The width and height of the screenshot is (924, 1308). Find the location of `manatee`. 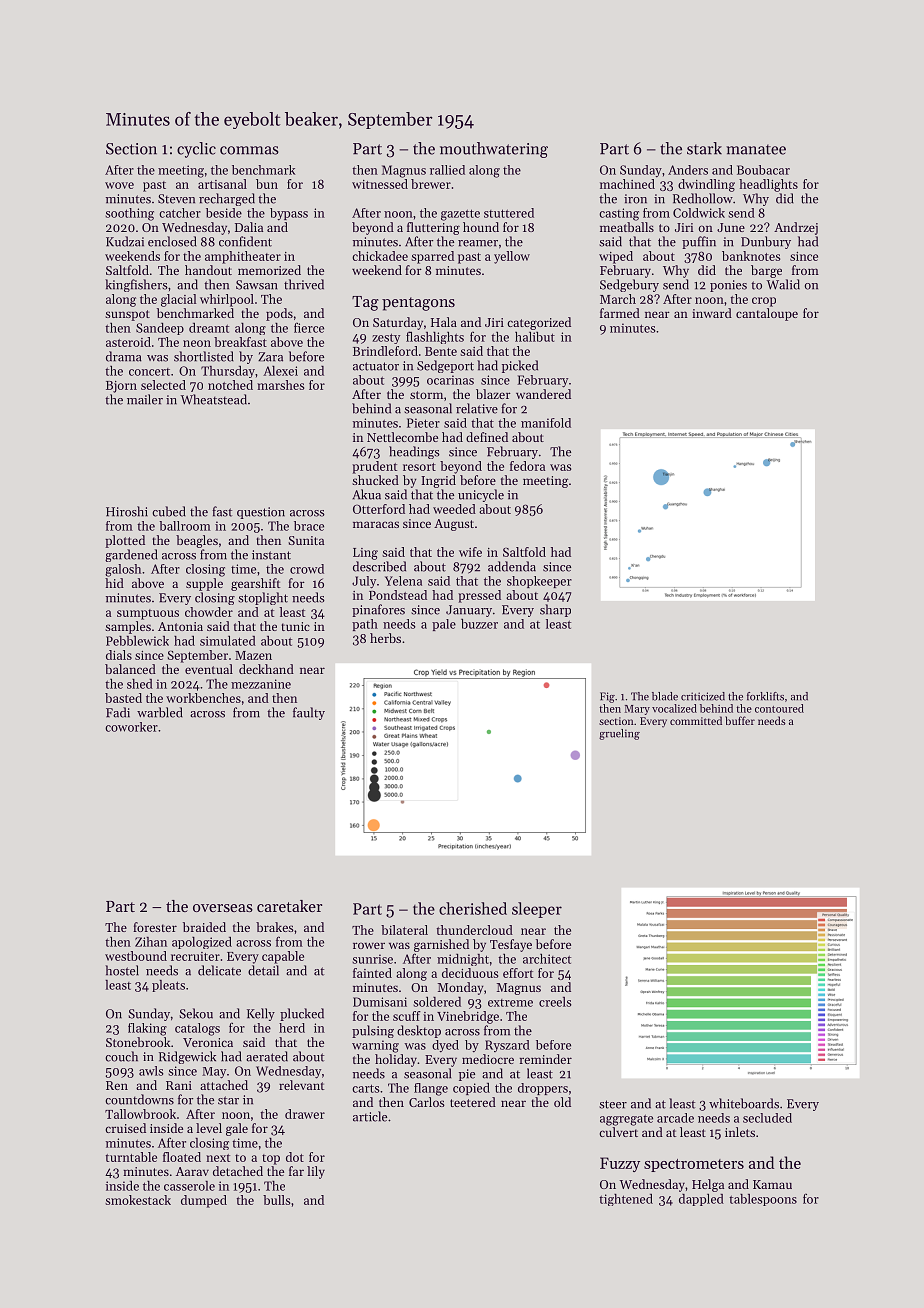

manatee is located at coordinates (756, 149).
